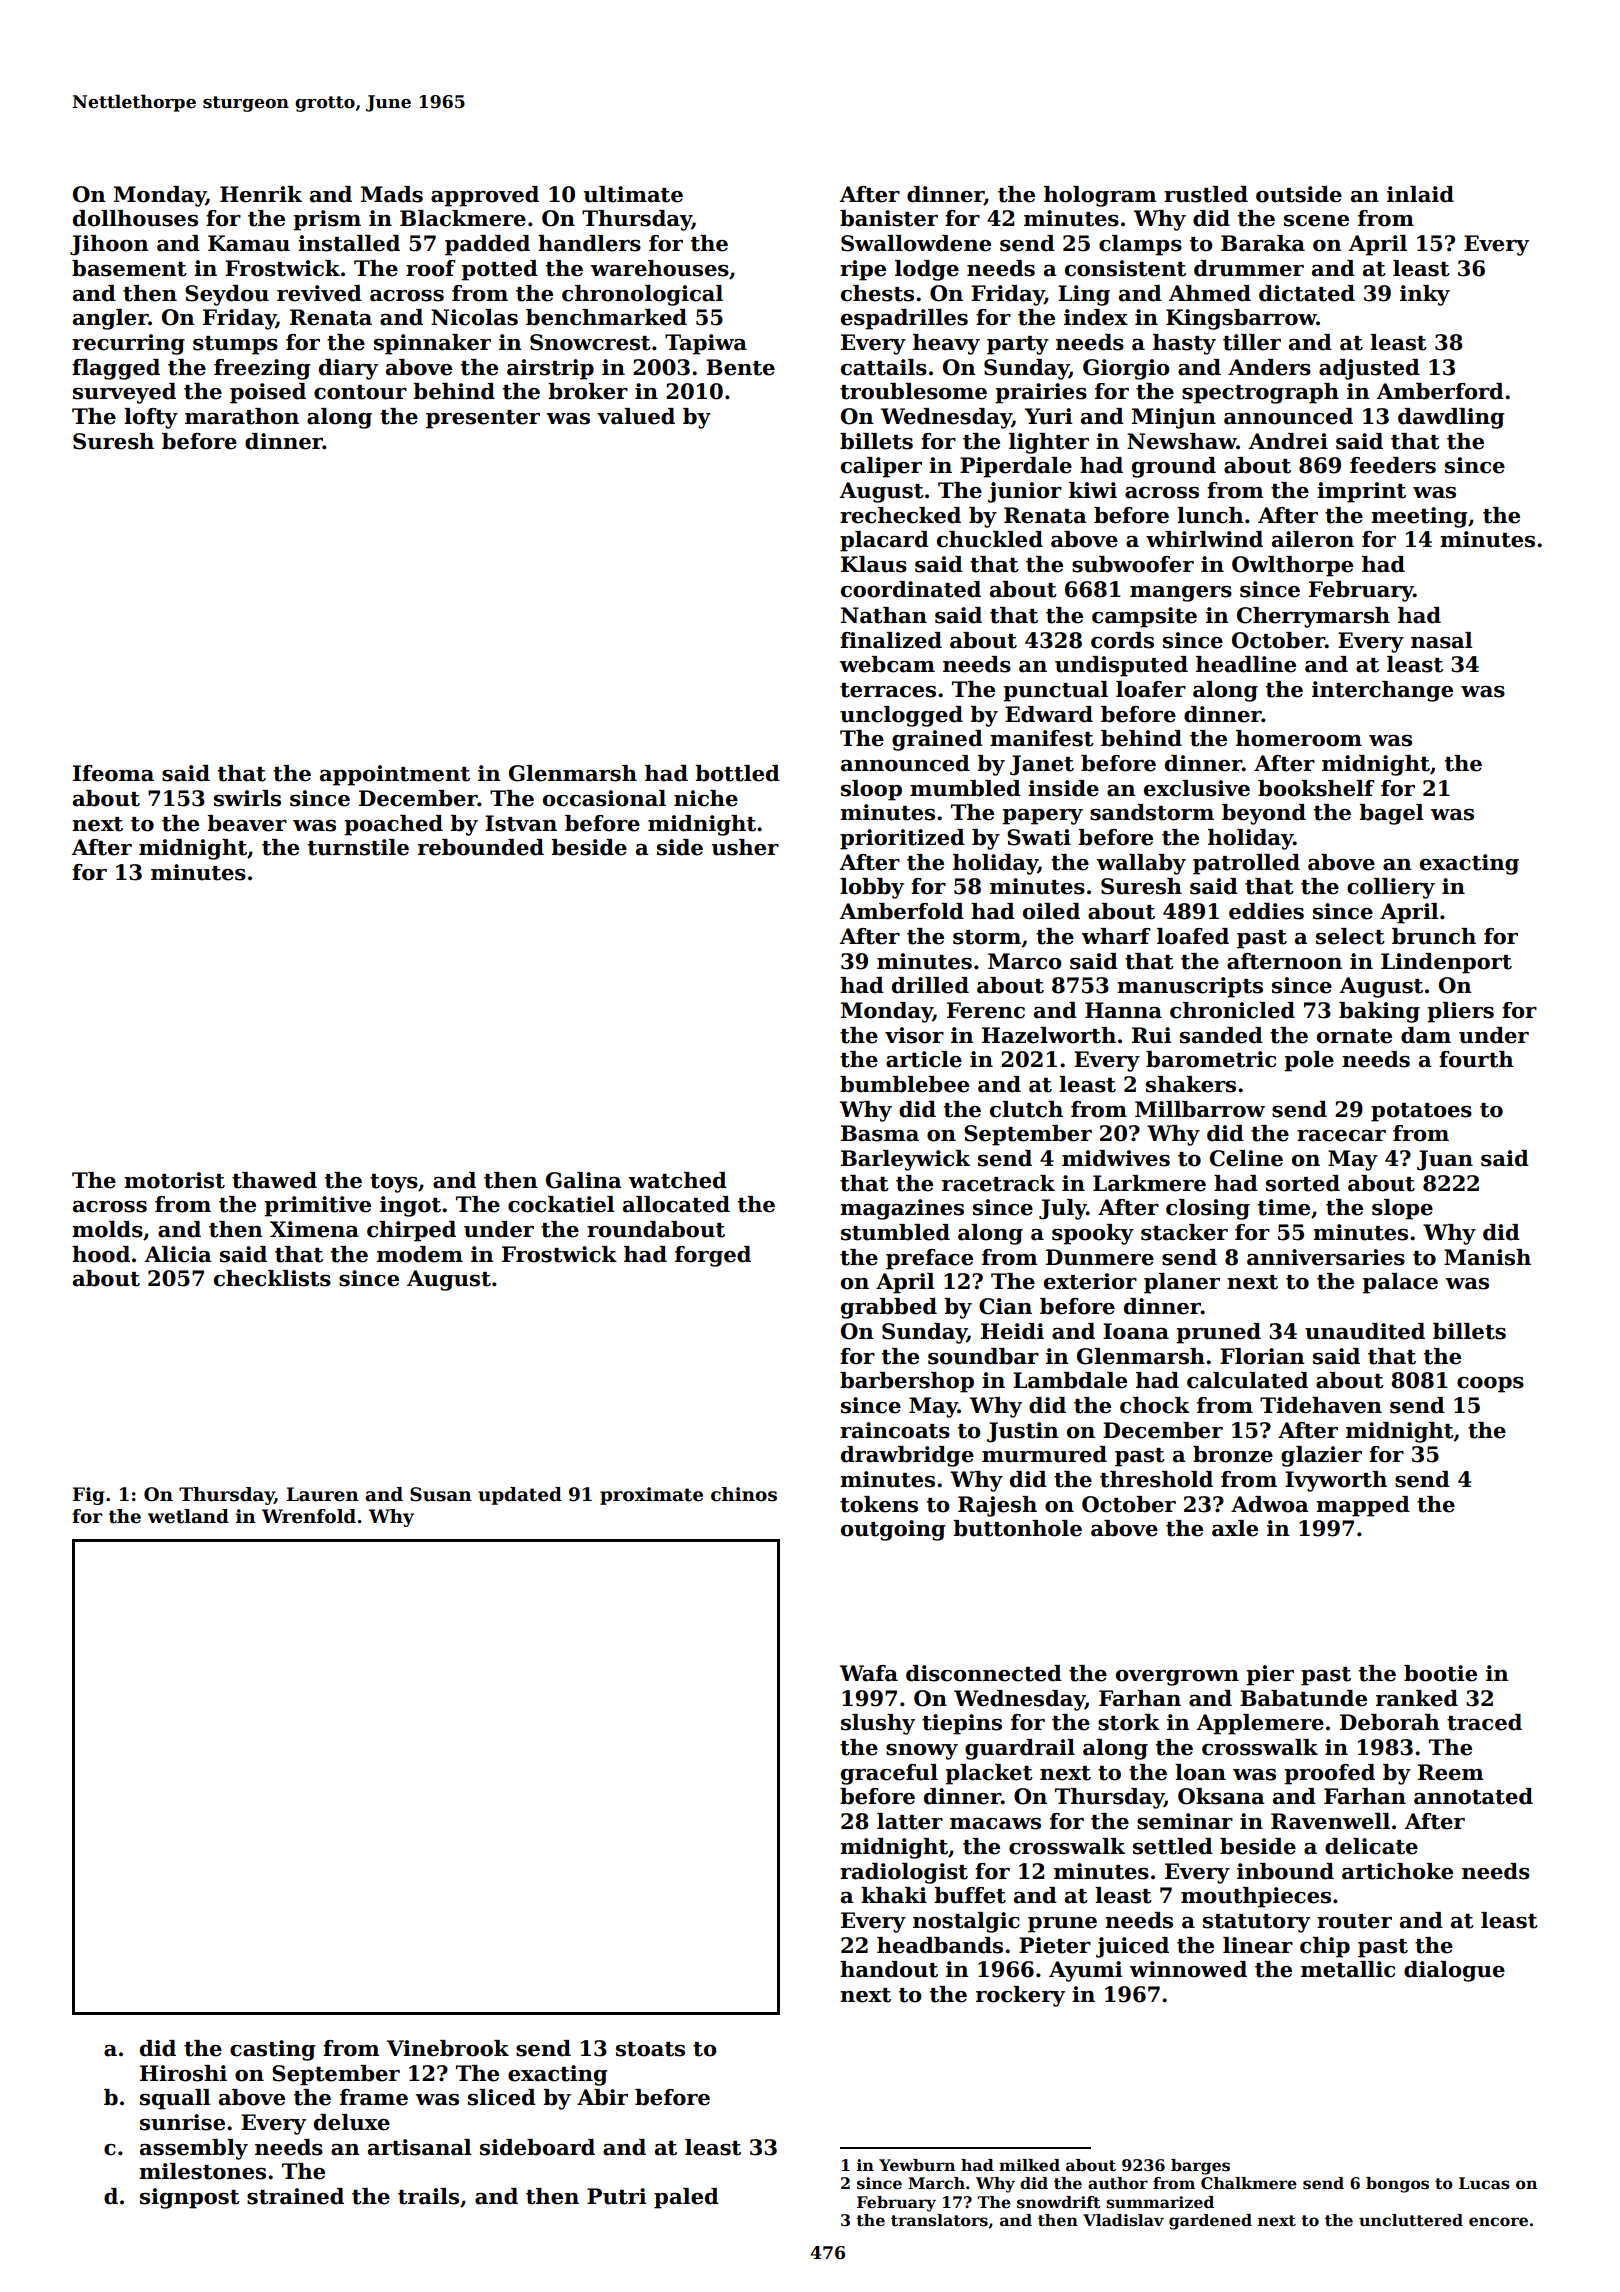 The height and width of the screenshot is (2292, 1620). What do you see at coordinates (1206, 194) in the screenshot?
I see `rustled` at bounding box center [1206, 194].
